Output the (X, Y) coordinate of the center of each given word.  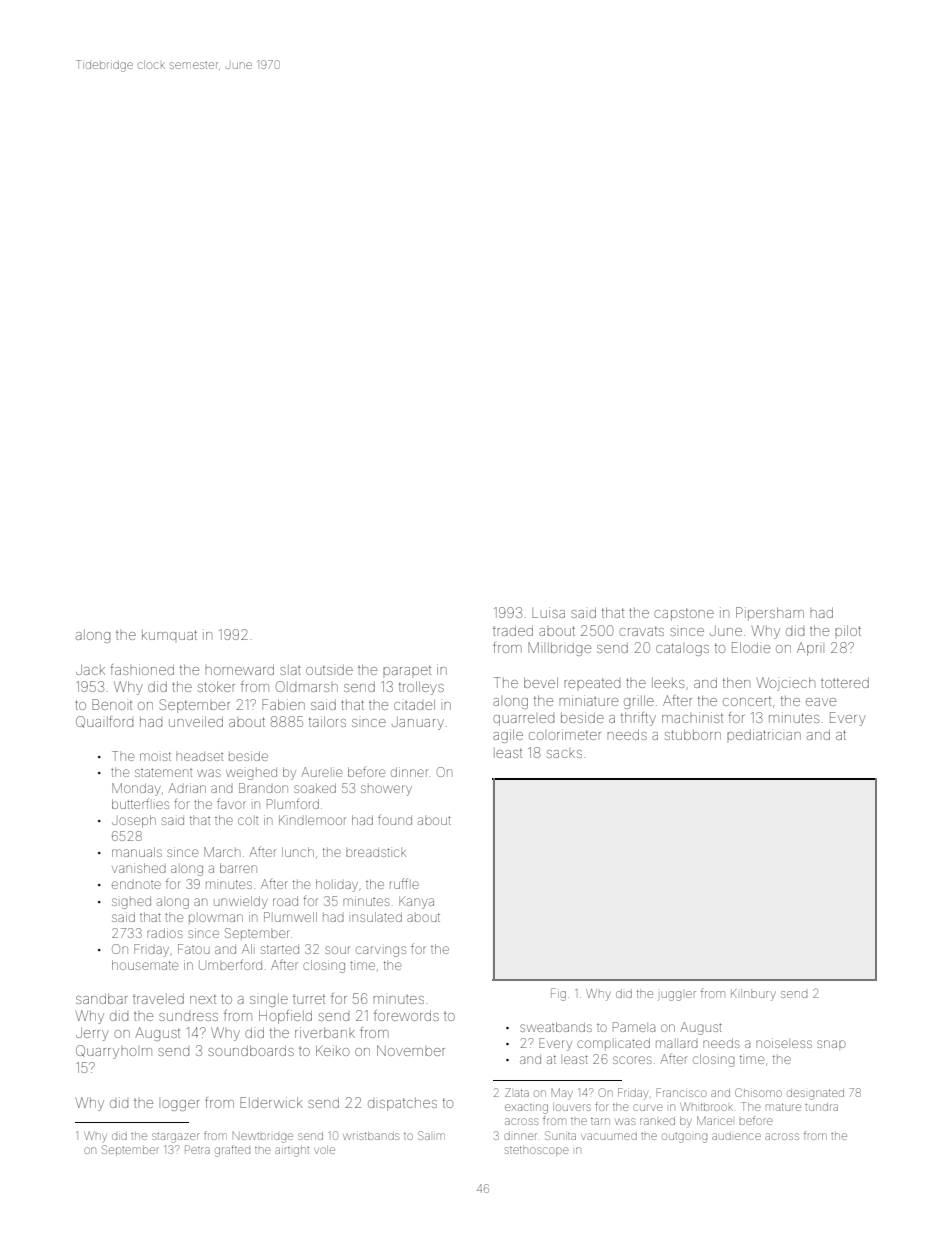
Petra (197, 1149)
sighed (131, 903)
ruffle (404, 883)
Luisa (548, 612)
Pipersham (770, 614)
